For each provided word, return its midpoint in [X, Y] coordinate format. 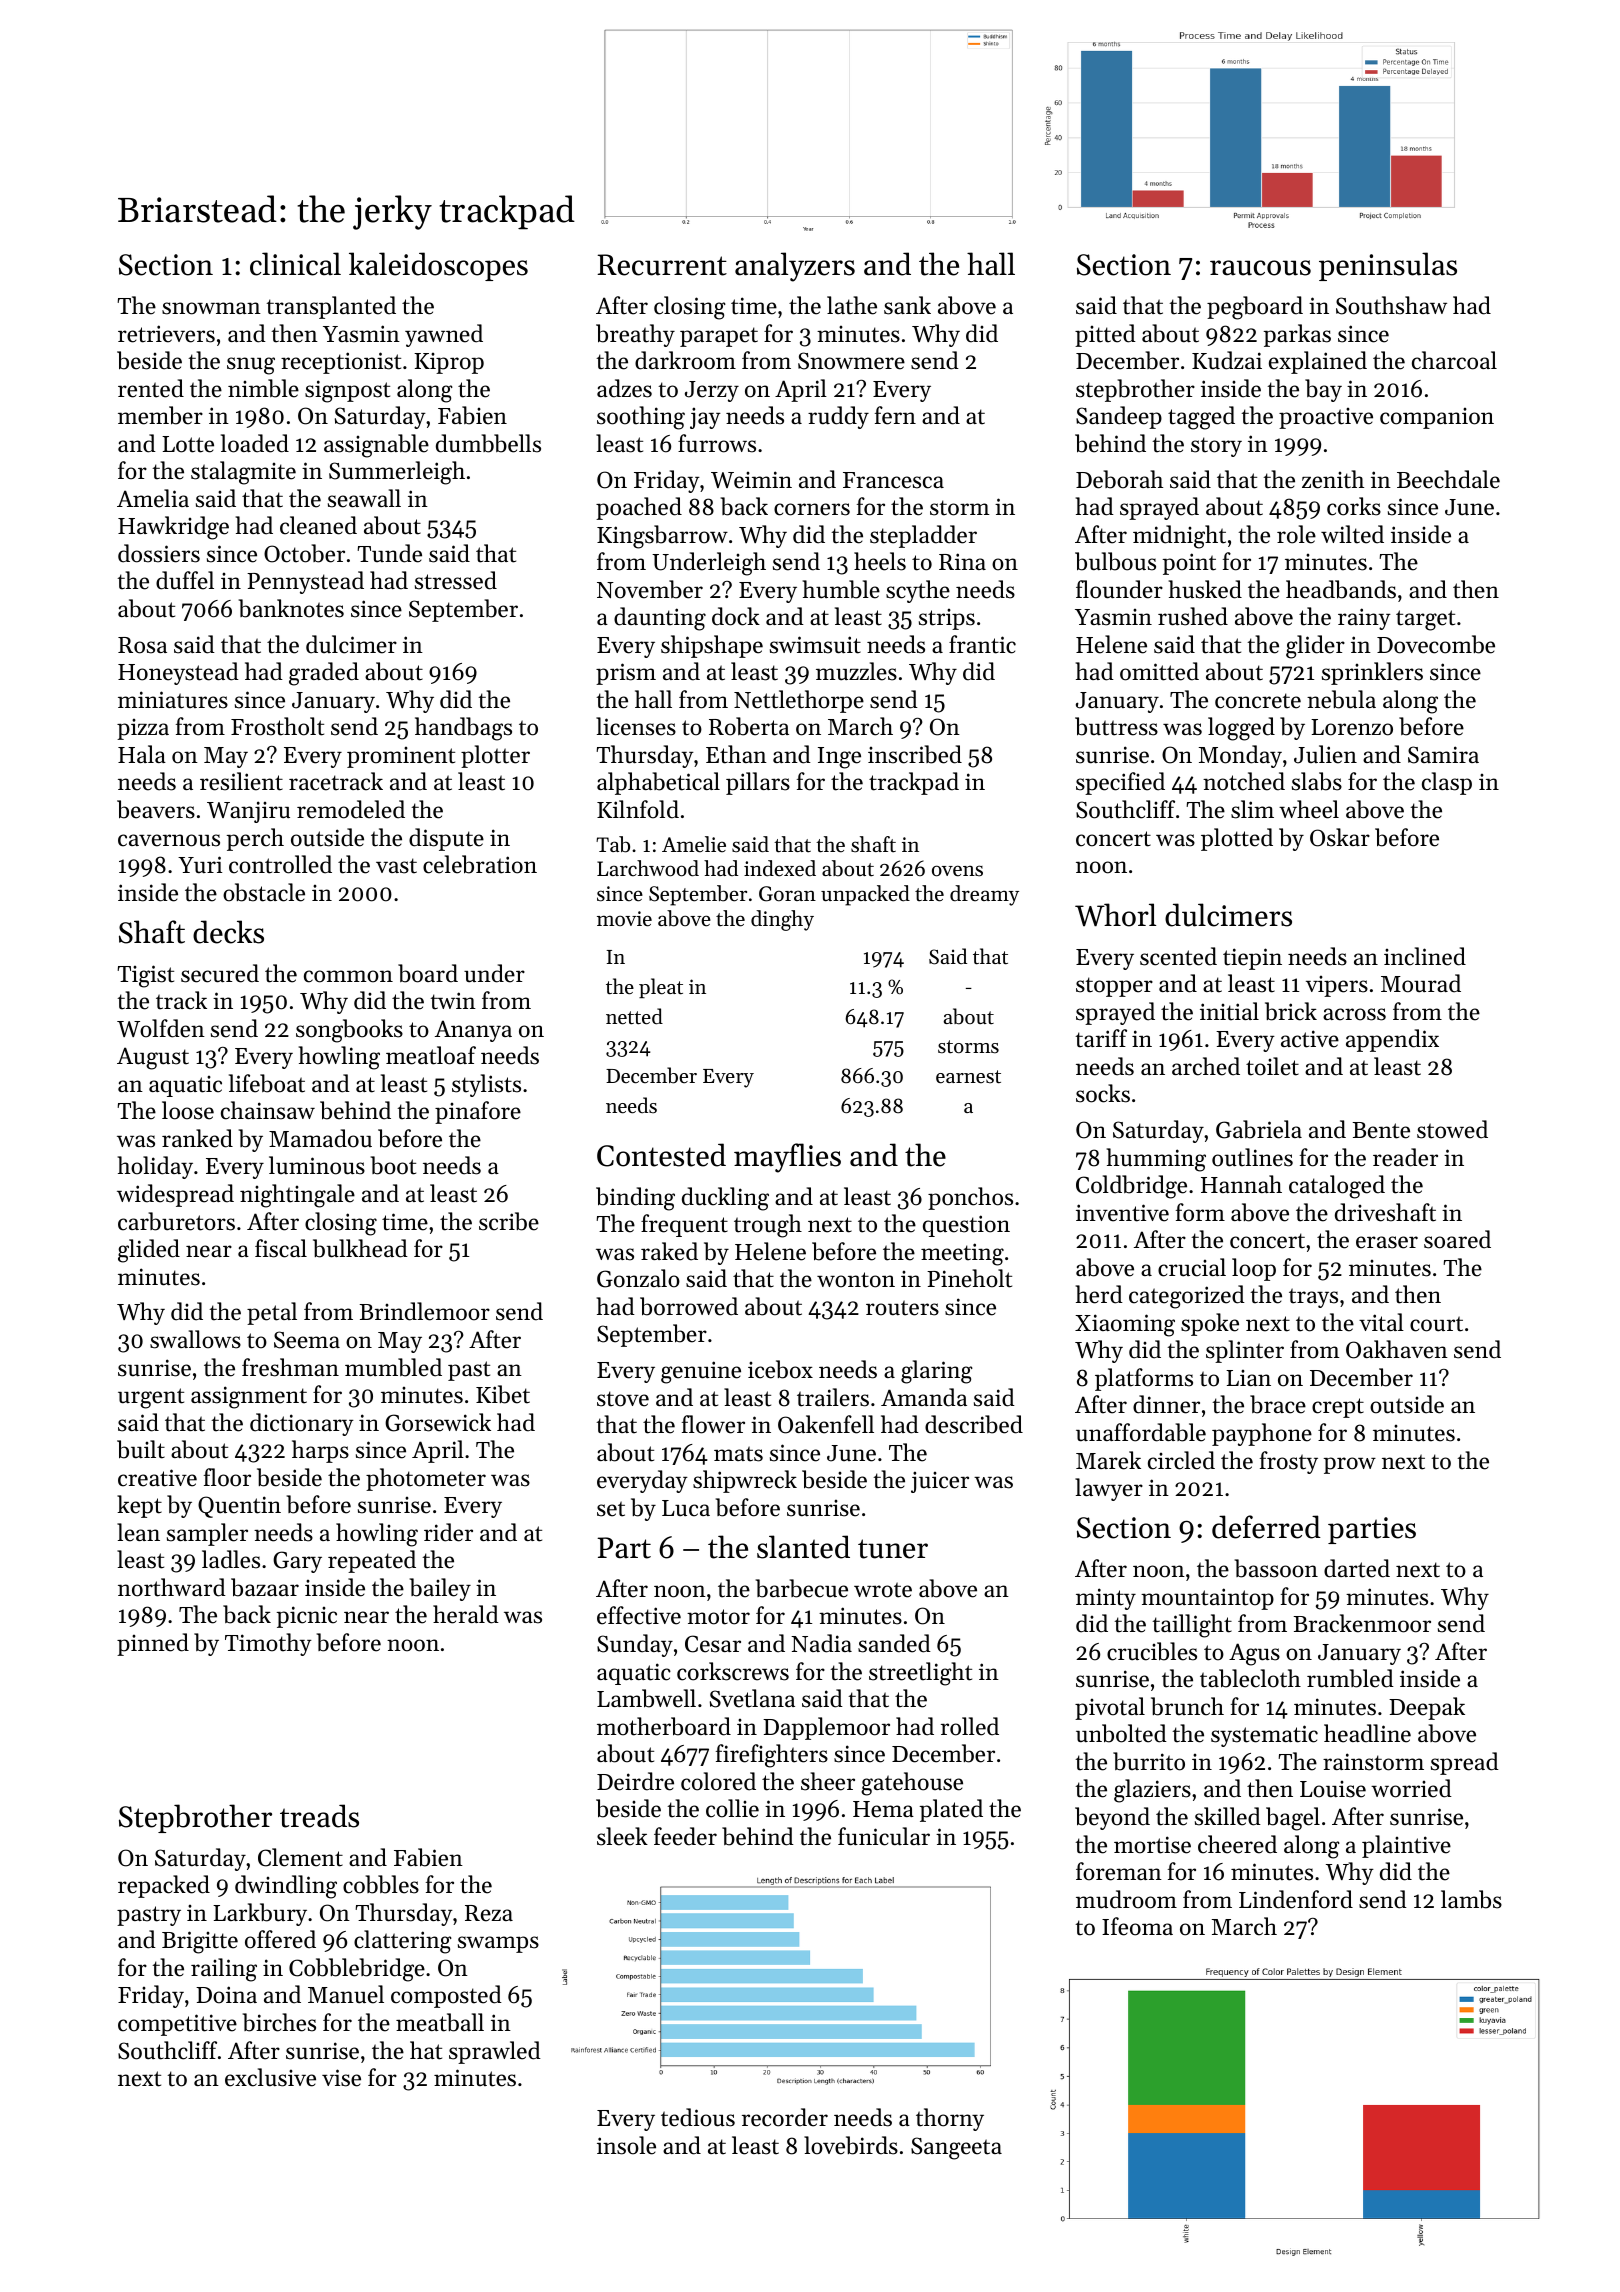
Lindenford [1296, 1899]
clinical [295, 264]
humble [841, 589]
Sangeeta [956, 2148]
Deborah [1119, 479]
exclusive [270, 2077]
